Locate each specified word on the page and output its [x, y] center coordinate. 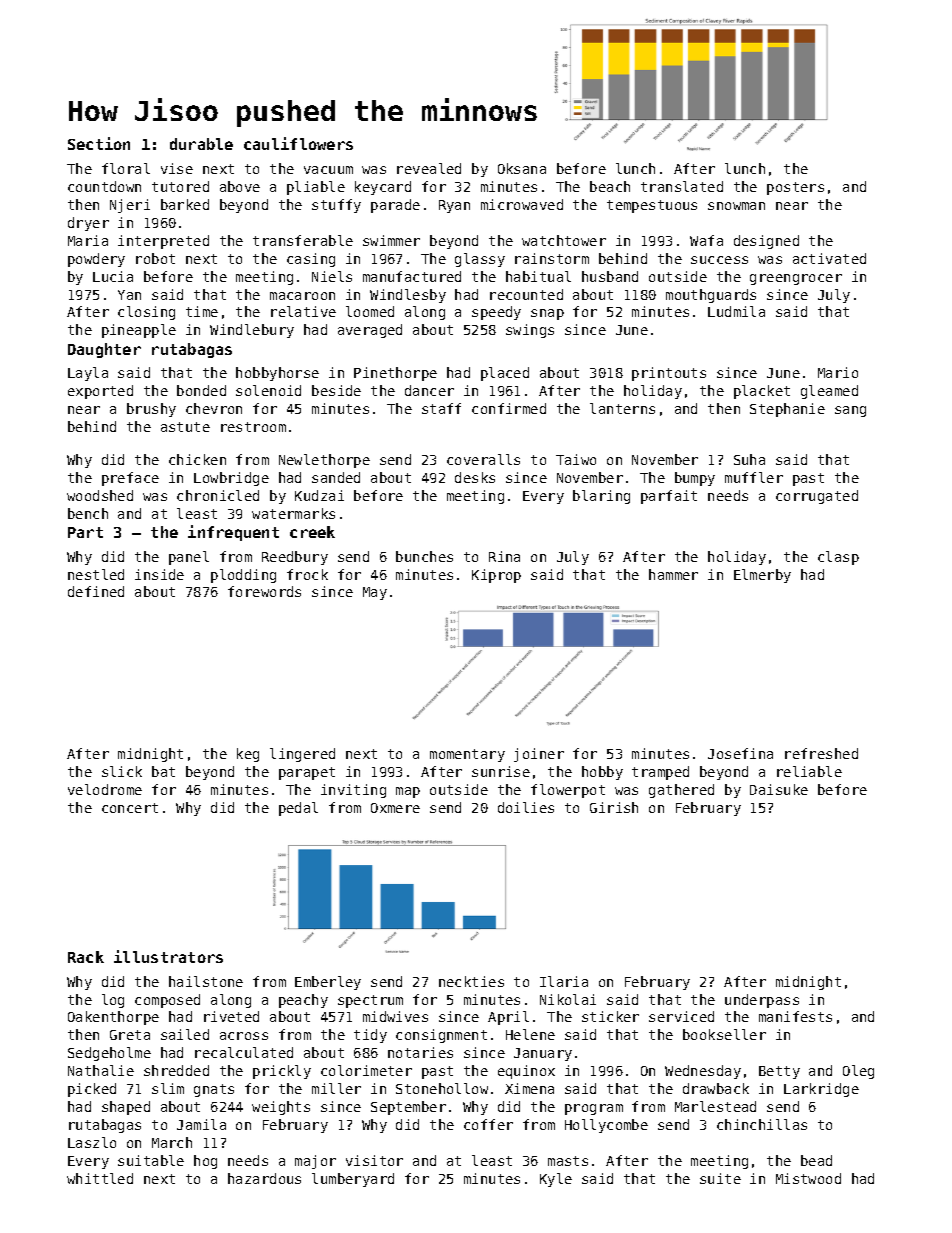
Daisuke [779, 789]
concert [130, 808]
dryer [88, 224]
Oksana [522, 168]
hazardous [264, 1178]
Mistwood [808, 1178]
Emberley [328, 983]
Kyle [556, 1180]
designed [766, 242]
